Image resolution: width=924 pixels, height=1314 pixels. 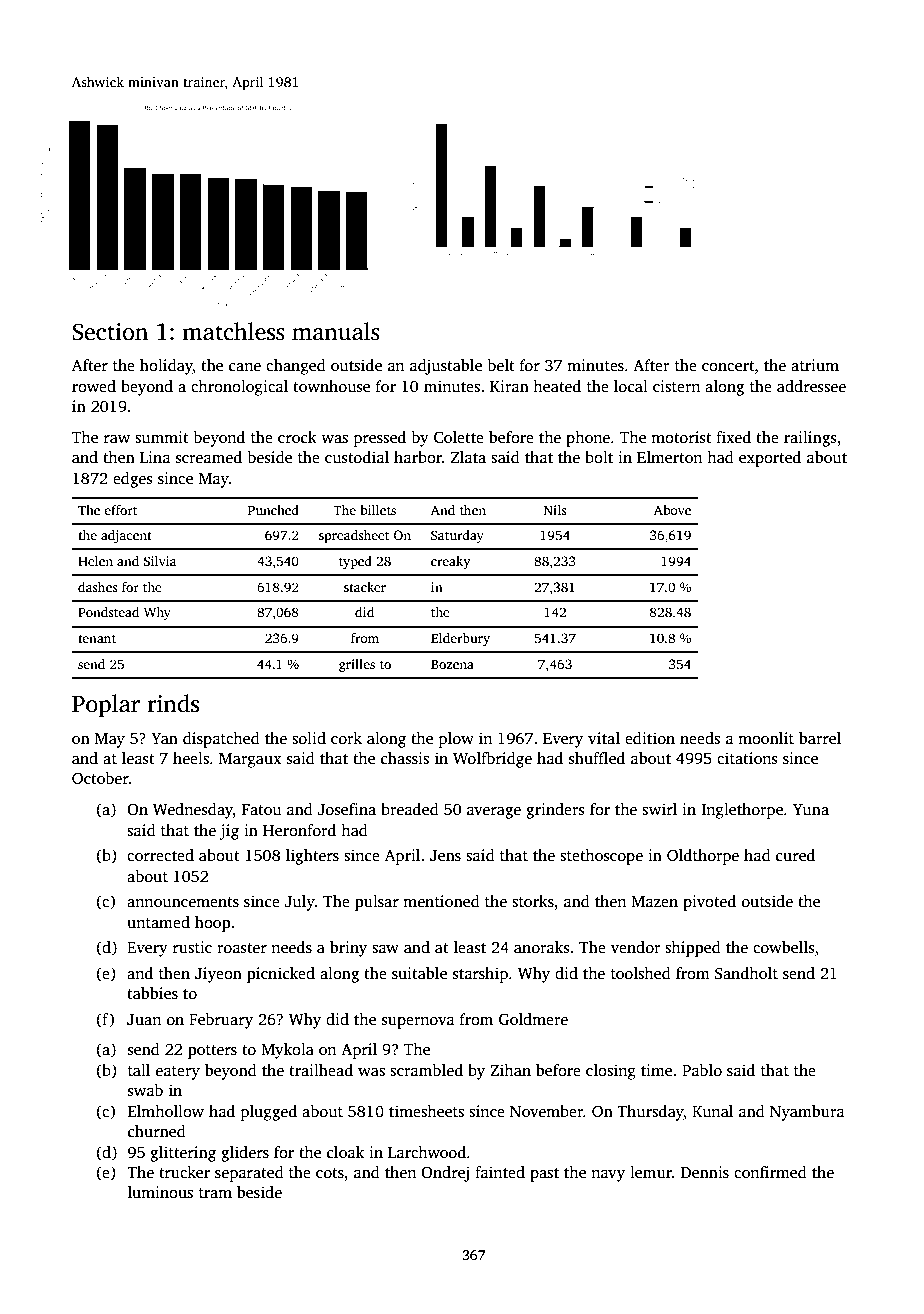 What do you see at coordinates (160, 855) in the document?
I see `corrected` at bounding box center [160, 855].
